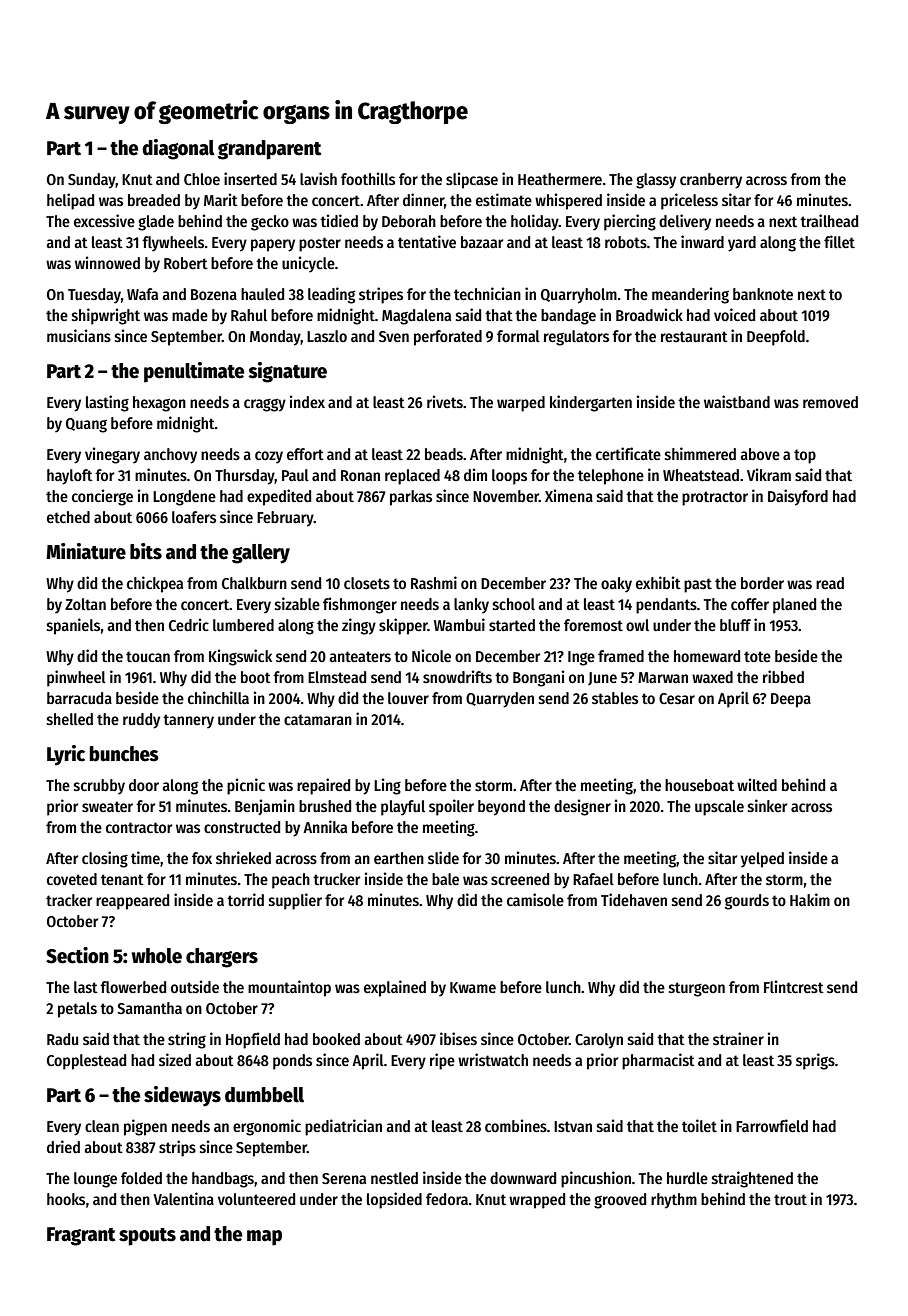 The image size is (908, 1316). Describe the element at coordinates (763, 294) in the screenshot. I see `banknote` at that location.
